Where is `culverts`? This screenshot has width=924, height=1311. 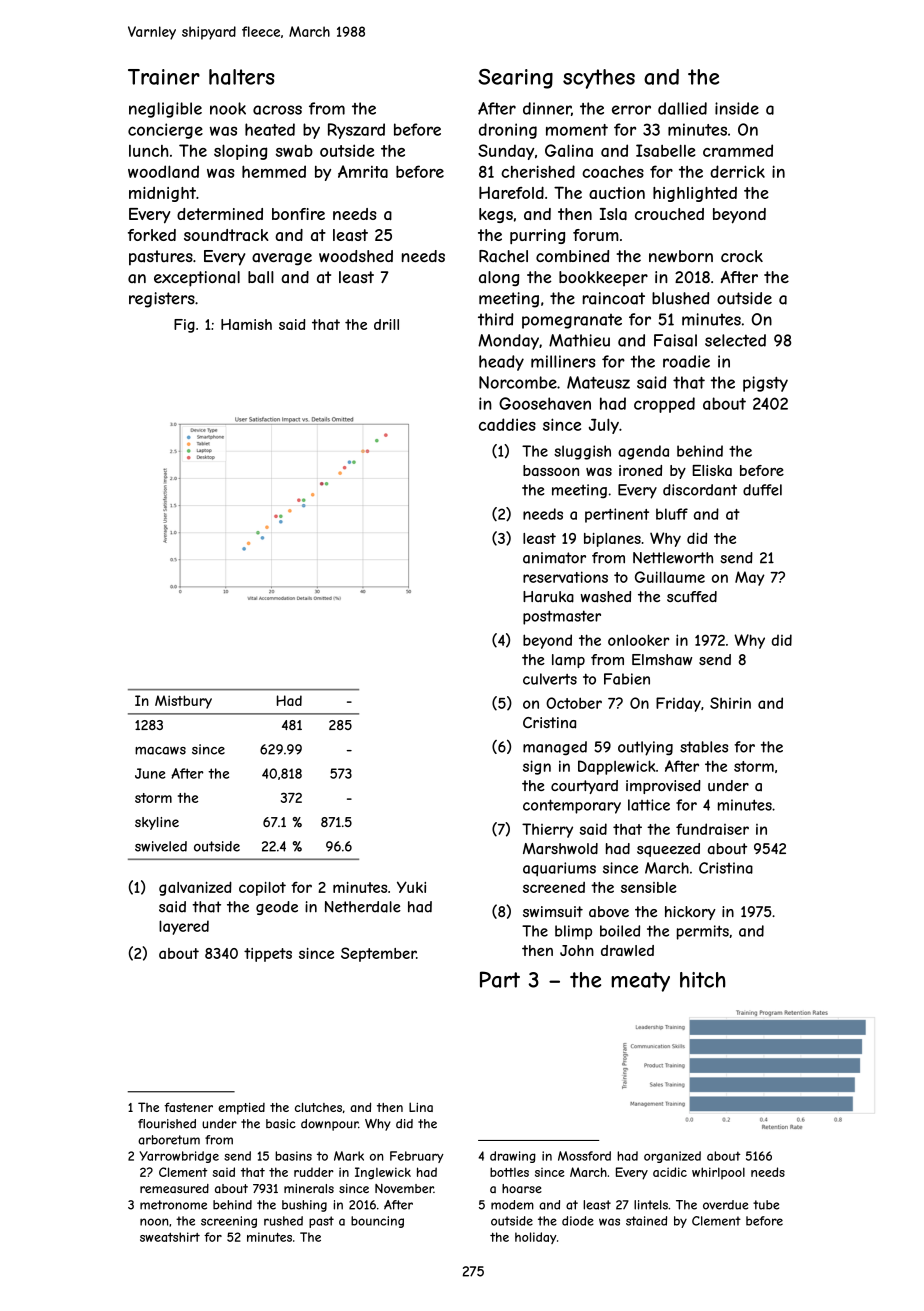
culverts is located at coordinates (550, 679).
